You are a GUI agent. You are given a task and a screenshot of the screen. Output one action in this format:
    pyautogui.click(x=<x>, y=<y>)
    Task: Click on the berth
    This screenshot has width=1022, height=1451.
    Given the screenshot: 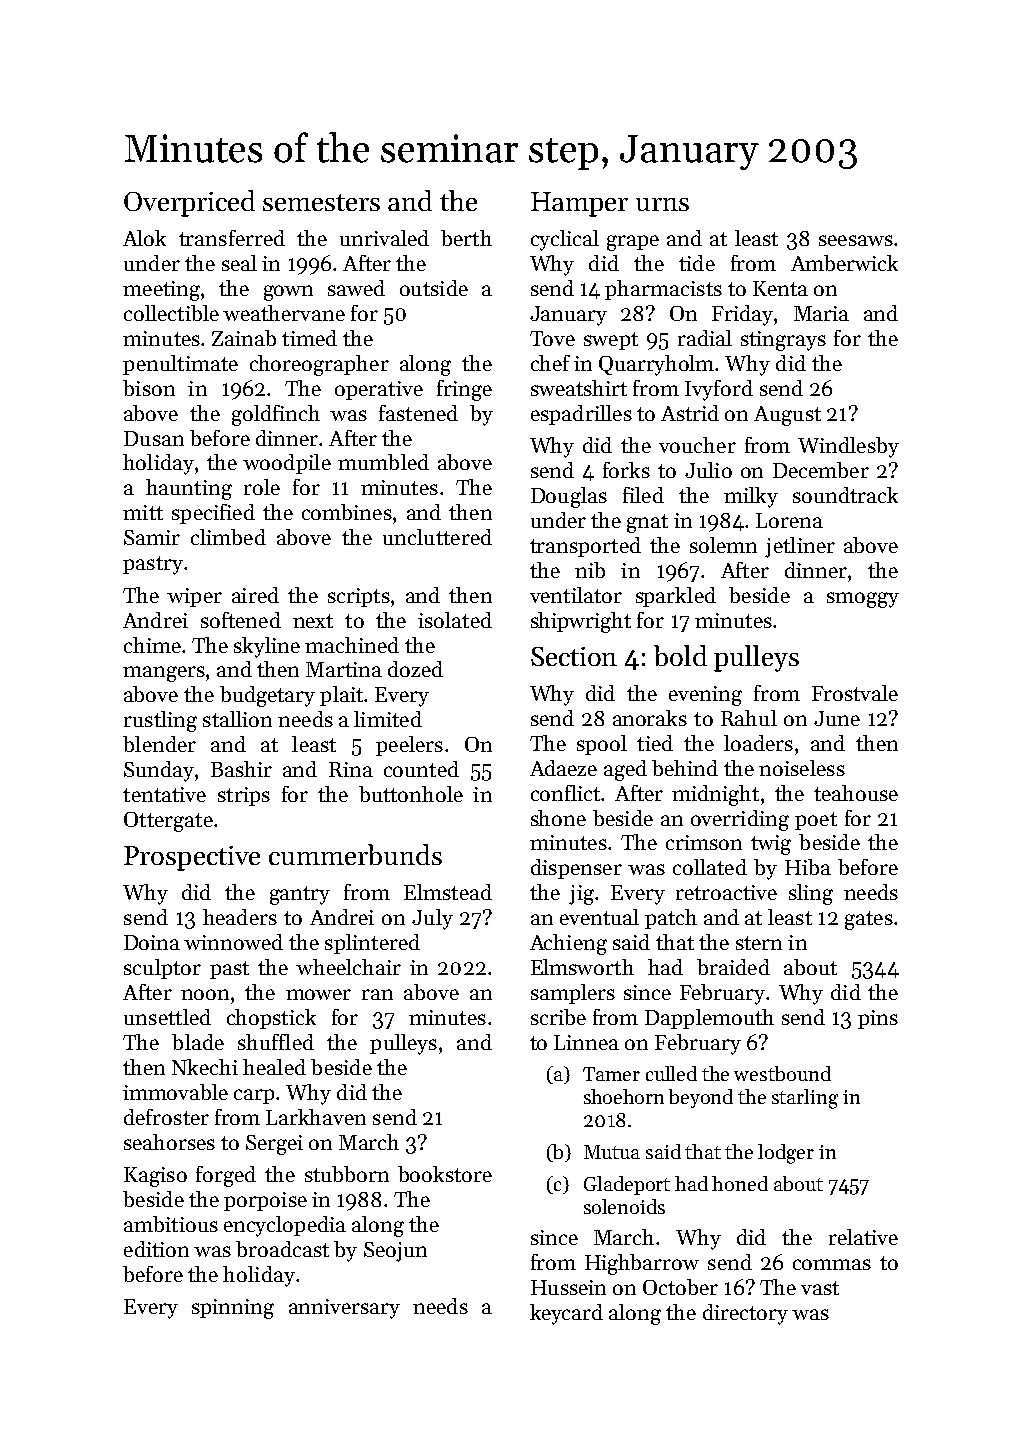 What is the action you would take?
    pyautogui.click(x=466, y=238)
